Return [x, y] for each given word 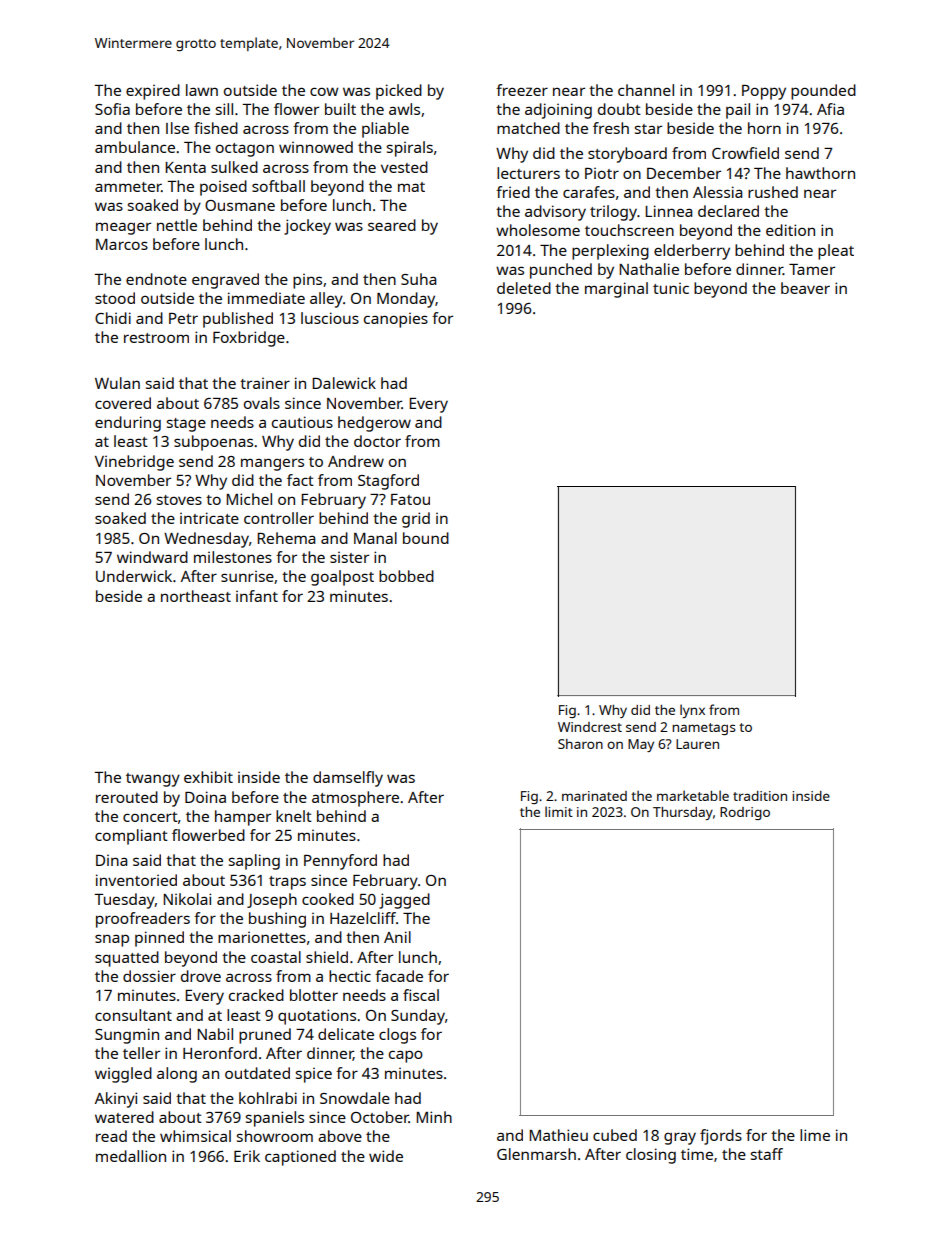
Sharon [580, 744]
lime [815, 1135]
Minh [434, 1117]
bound [426, 538]
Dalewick [344, 383]
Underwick [134, 576]
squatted [127, 959]
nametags [704, 729]
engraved [225, 281]
